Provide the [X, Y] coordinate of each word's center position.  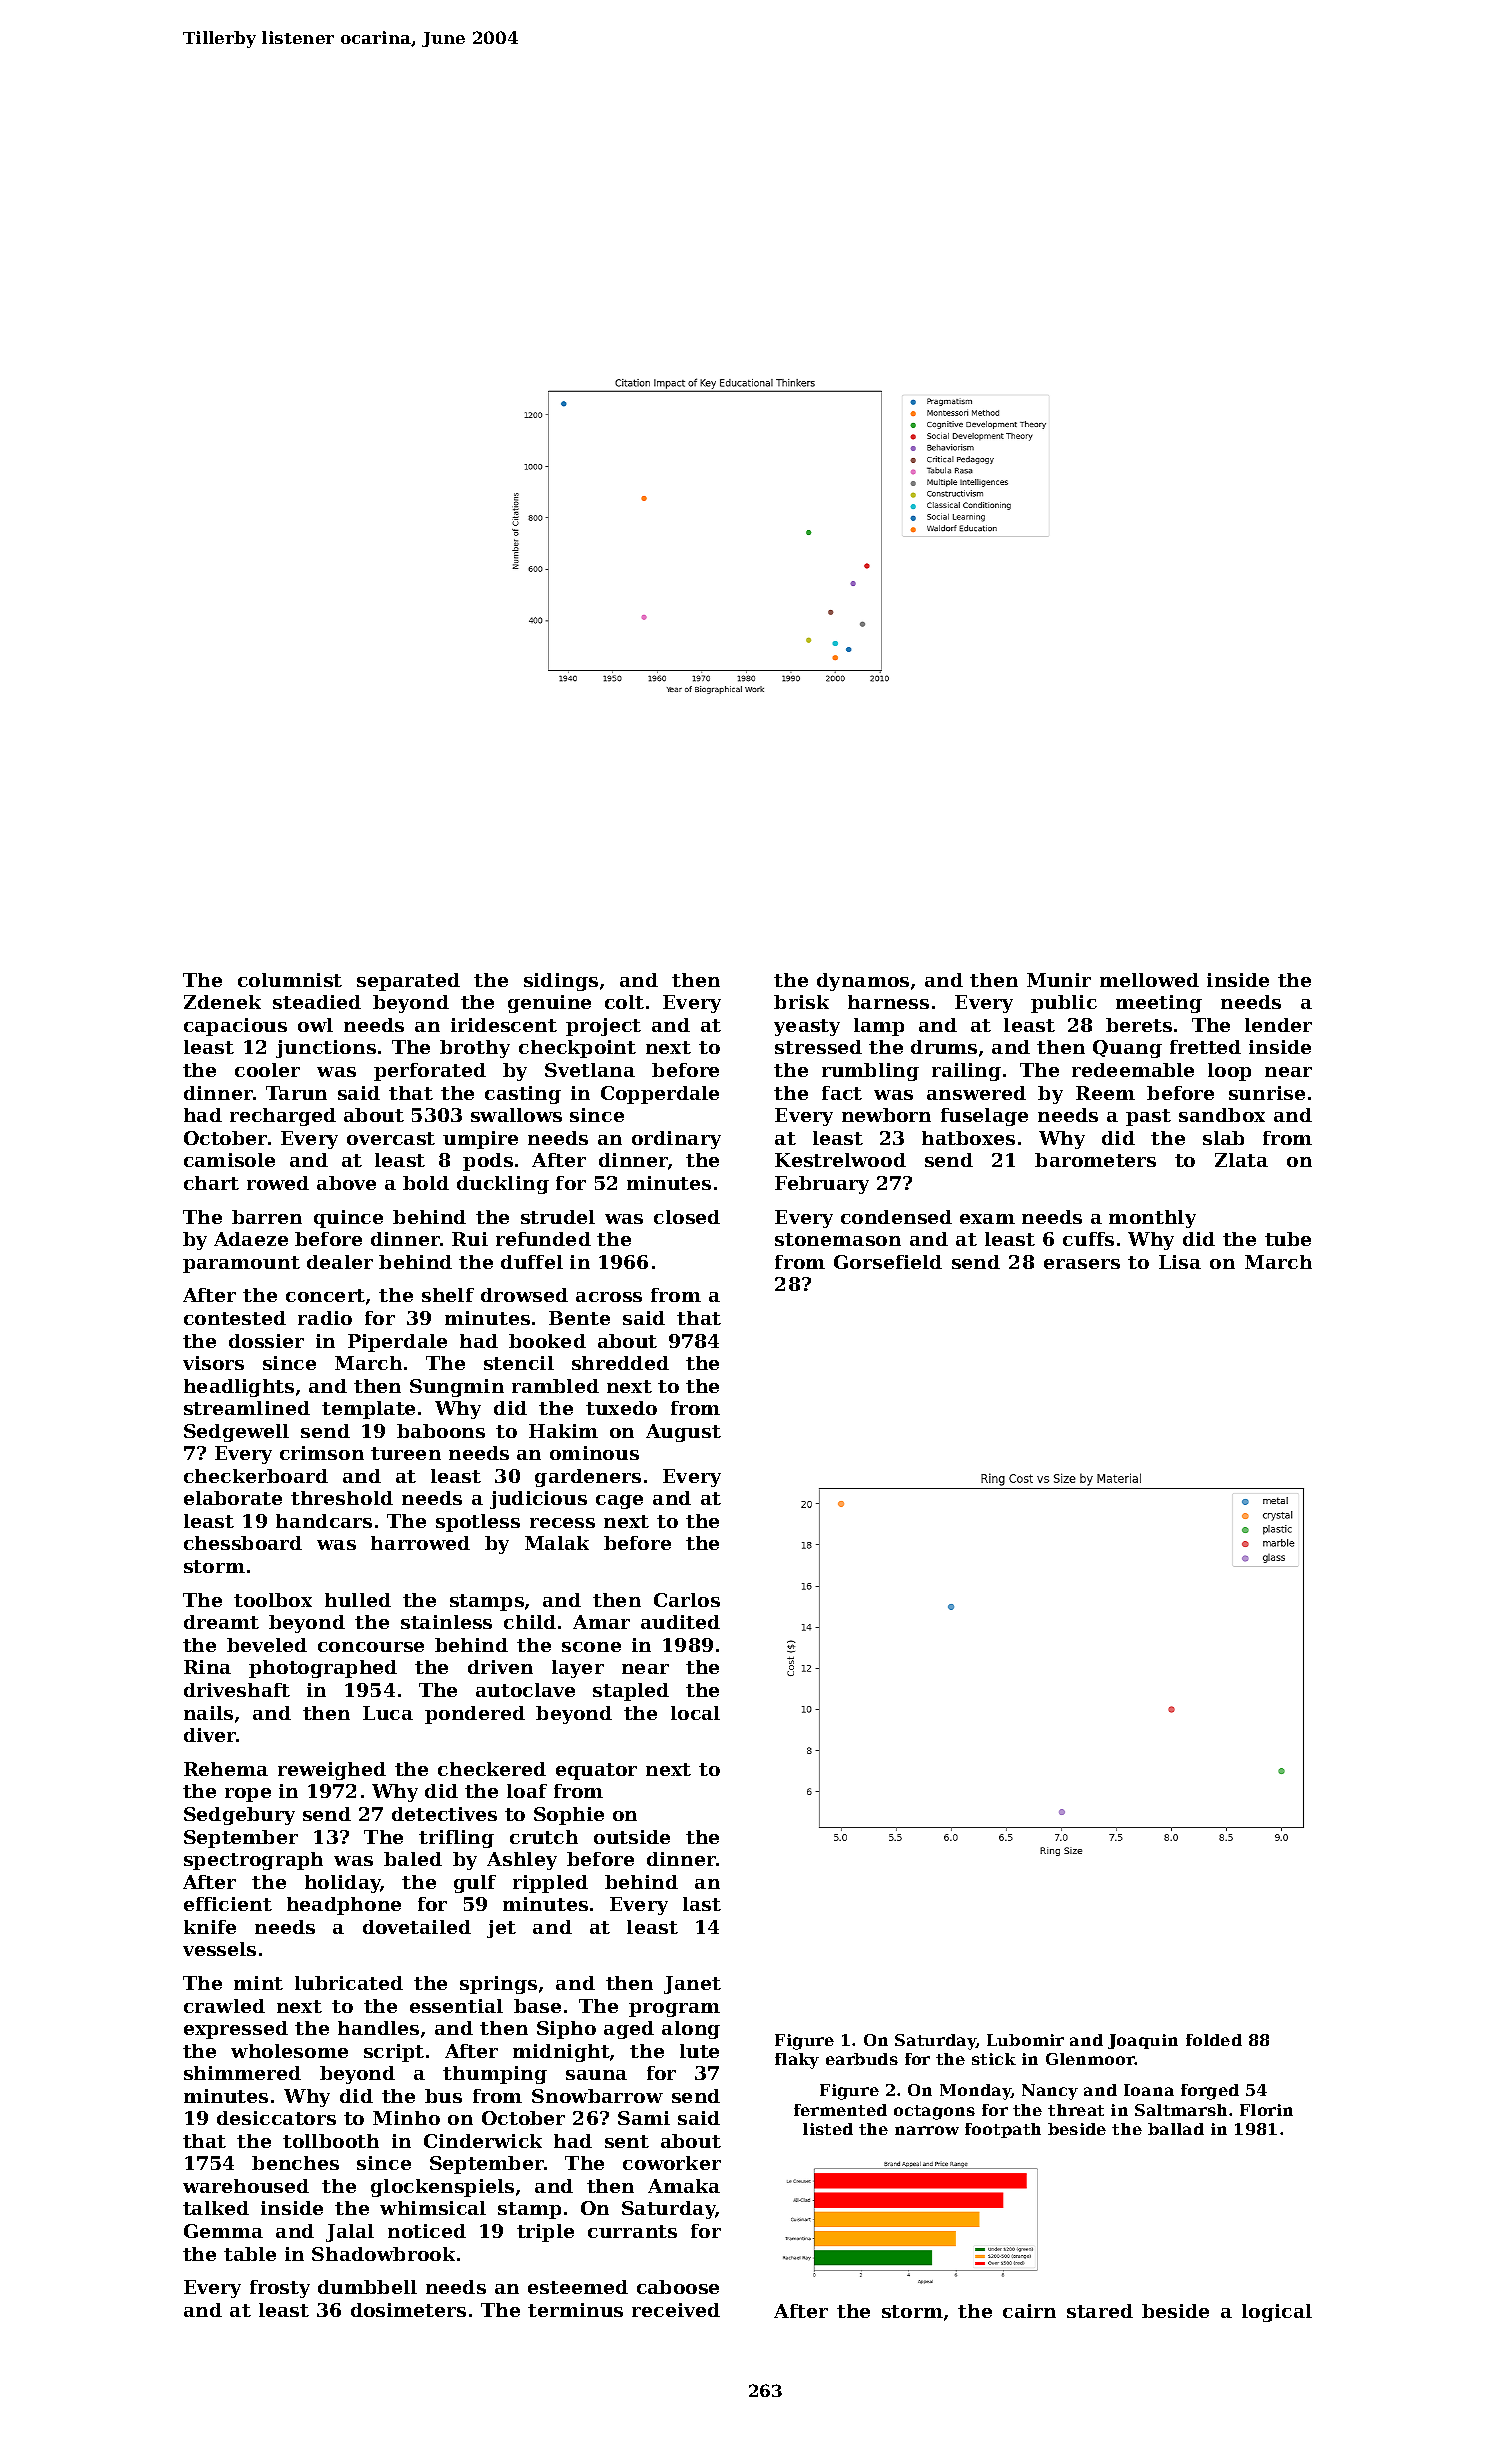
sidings [561, 982]
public [1064, 1004]
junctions [326, 1049]
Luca [388, 1713]
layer [578, 1669]
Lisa [1180, 1262]
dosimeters [408, 2310]
